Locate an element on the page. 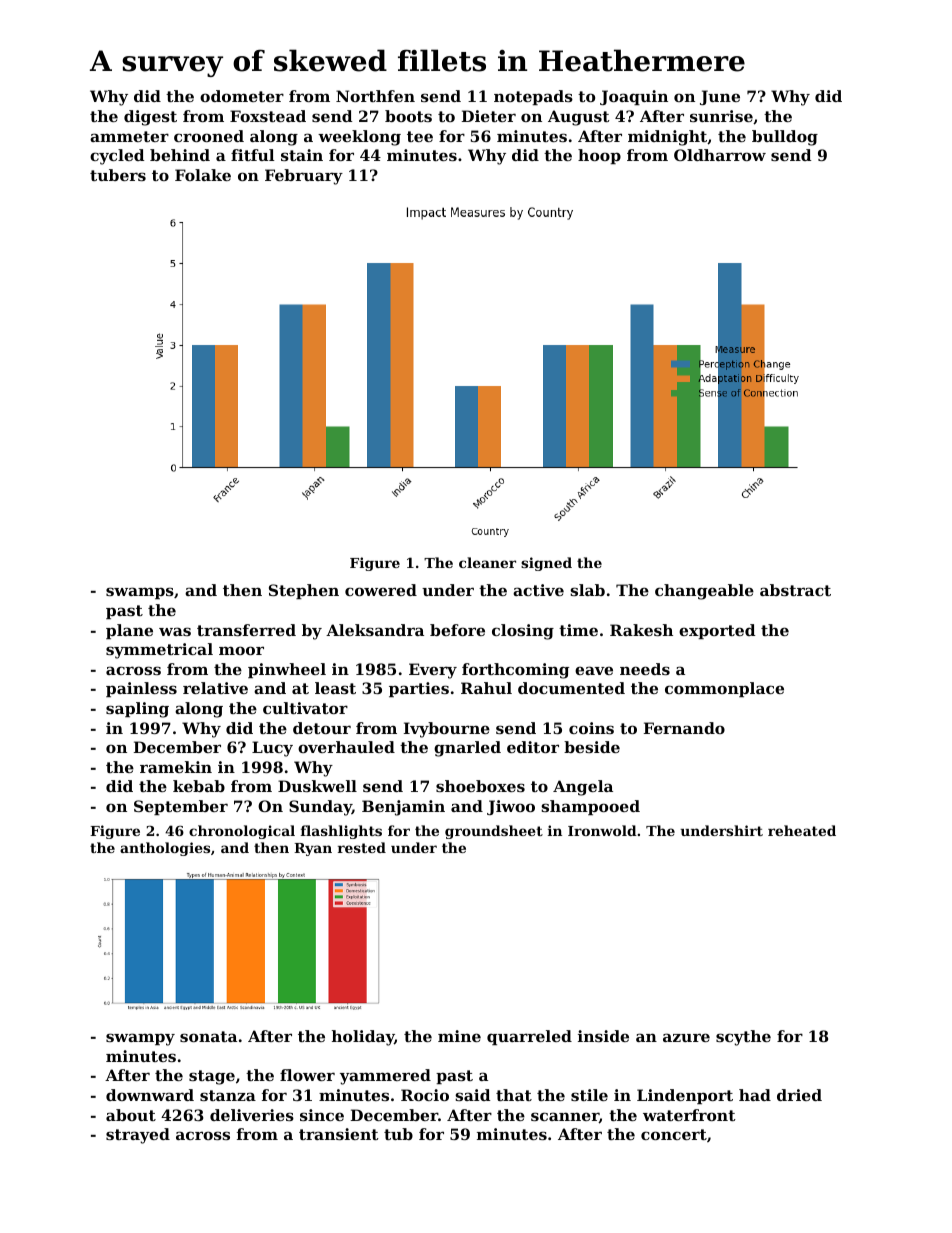  Fernando is located at coordinates (684, 728).
